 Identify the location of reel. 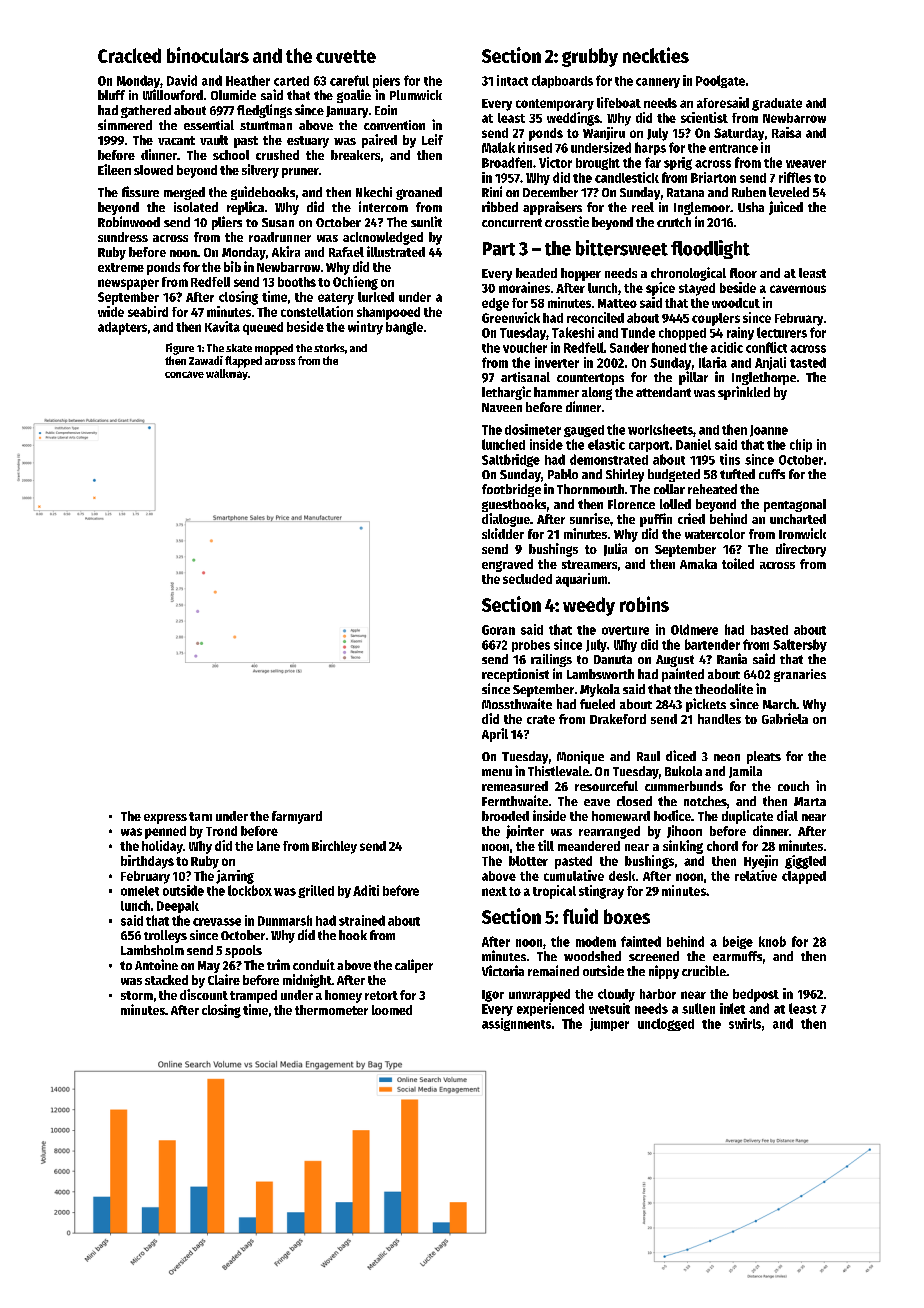
(643, 207).
